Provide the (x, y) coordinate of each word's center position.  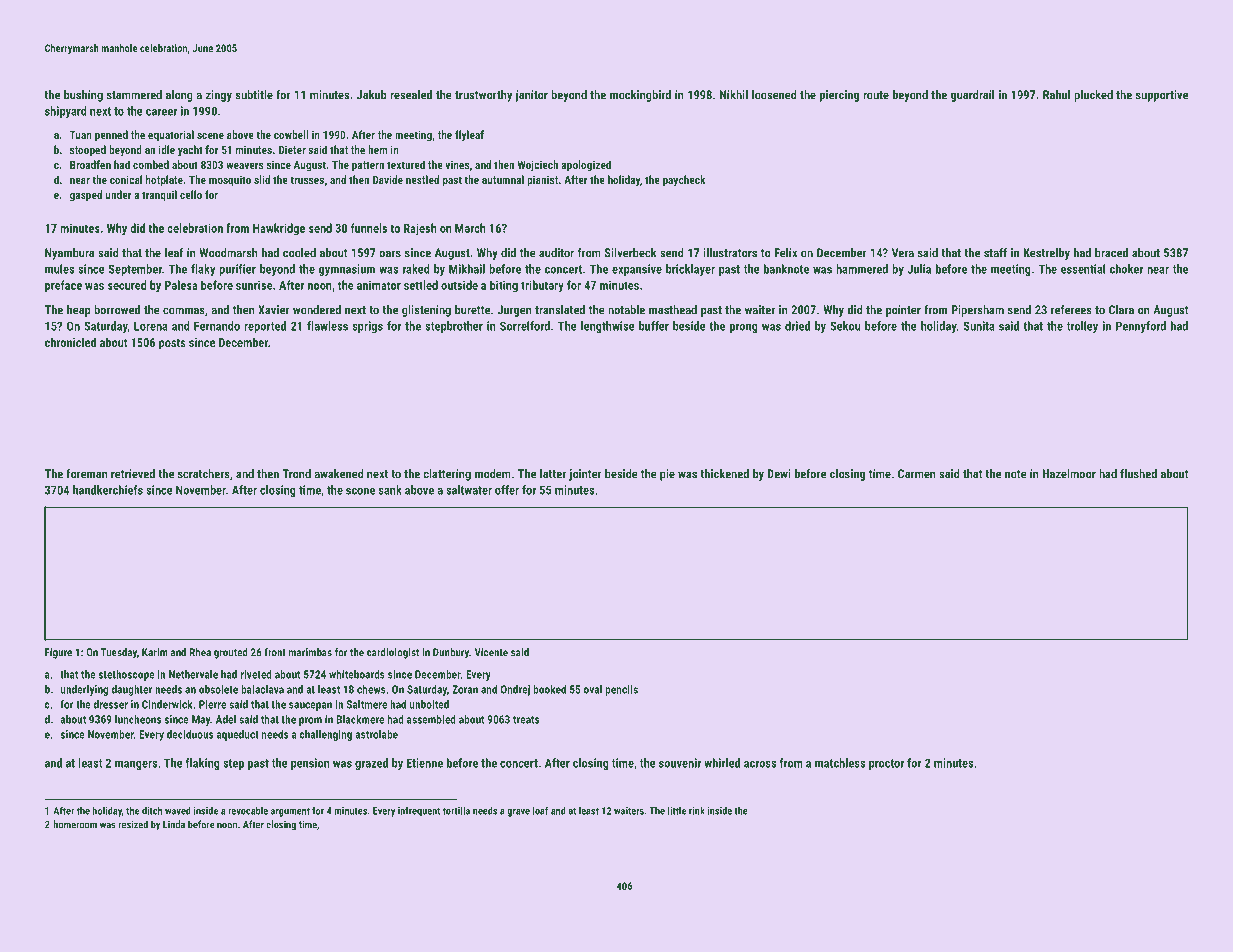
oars (390, 254)
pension (310, 764)
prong (744, 328)
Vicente (491, 652)
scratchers (204, 474)
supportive (1162, 96)
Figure (58, 653)
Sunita (979, 326)
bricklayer (690, 270)
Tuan (81, 134)
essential (1083, 269)
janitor (531, 96)
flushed (1138, 474)
